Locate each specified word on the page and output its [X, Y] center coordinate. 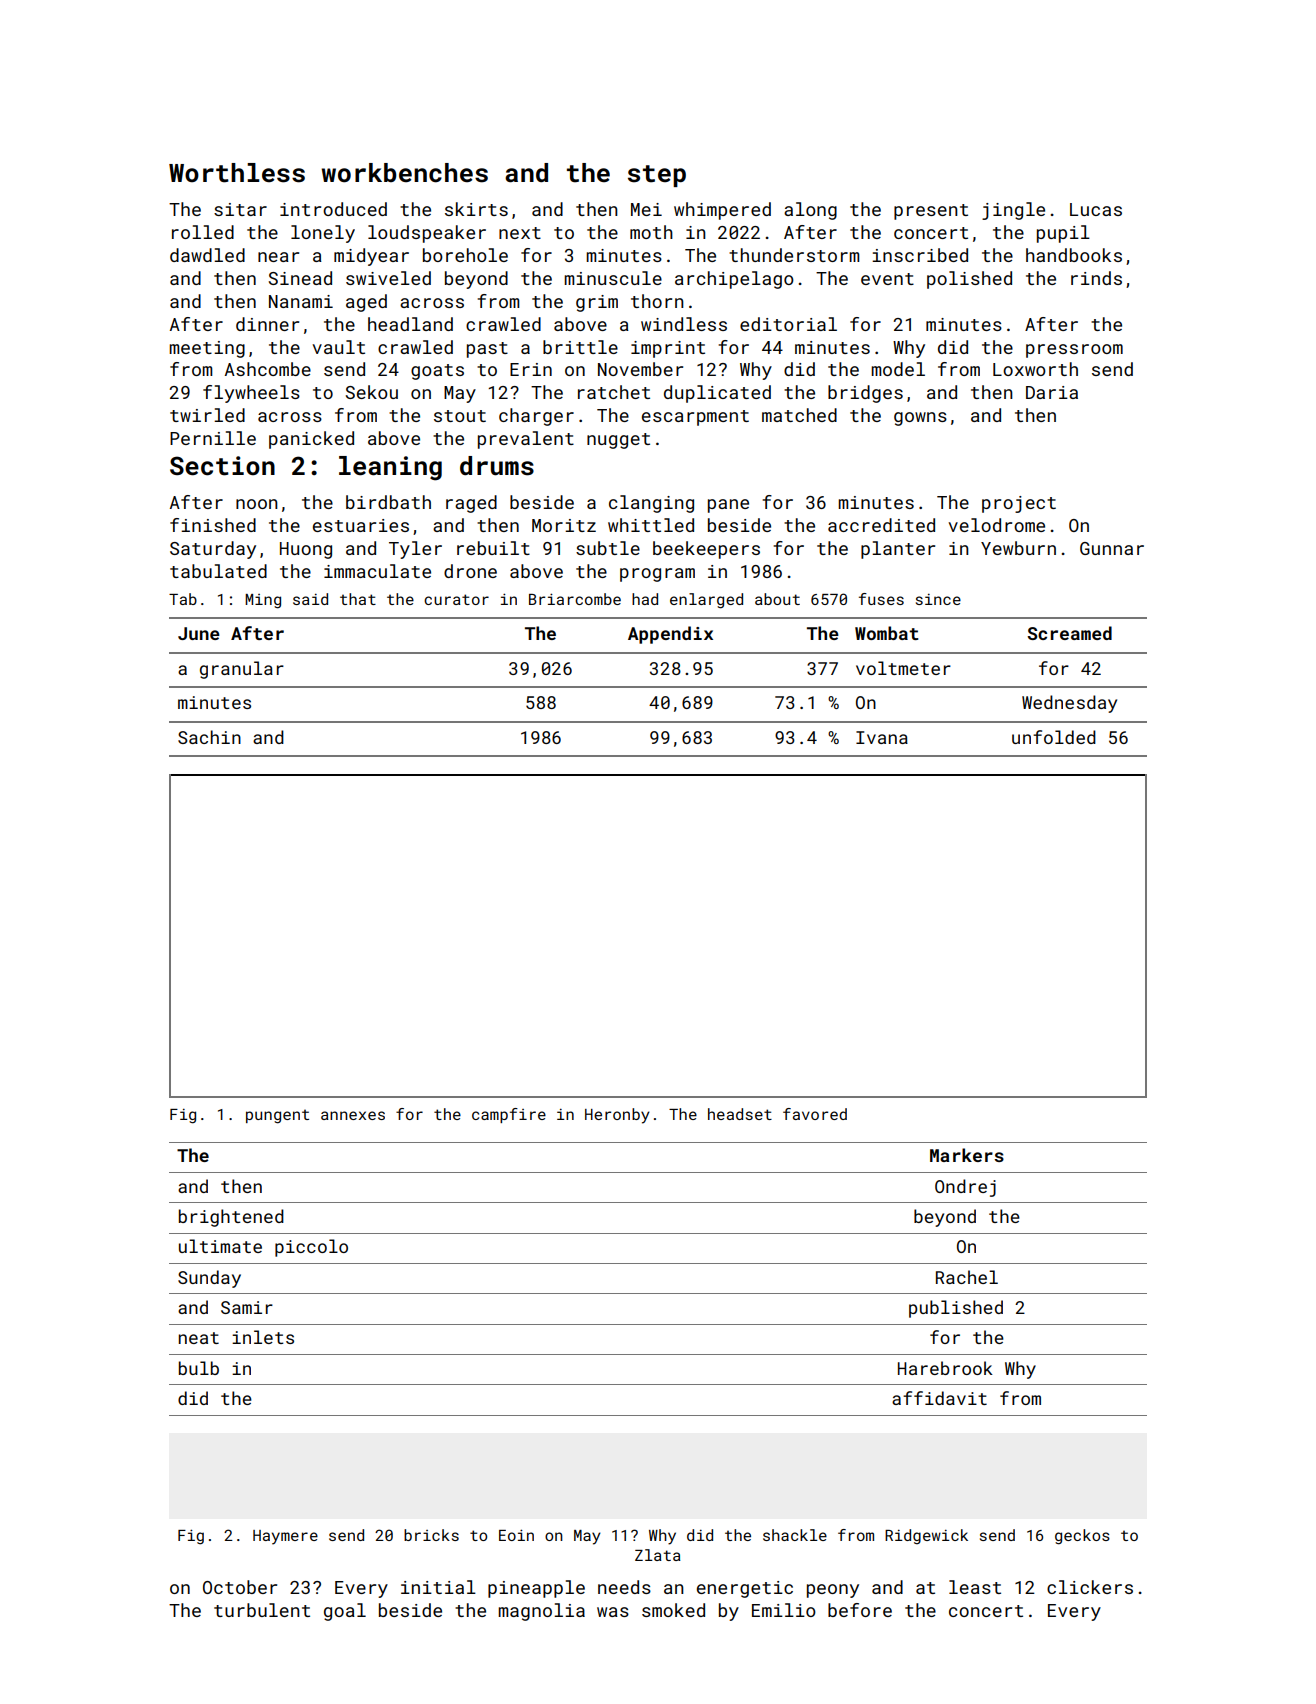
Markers [967, 1155]
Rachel [967, 1277]
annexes [353, 1115]
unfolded [1054, 737]
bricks [431, 1535]
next [520, 233]
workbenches [404, 173]
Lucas [1096, 209]
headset [740, 1114]
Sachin [209, 737]
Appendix [670, 635]
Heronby [617, 1116]
